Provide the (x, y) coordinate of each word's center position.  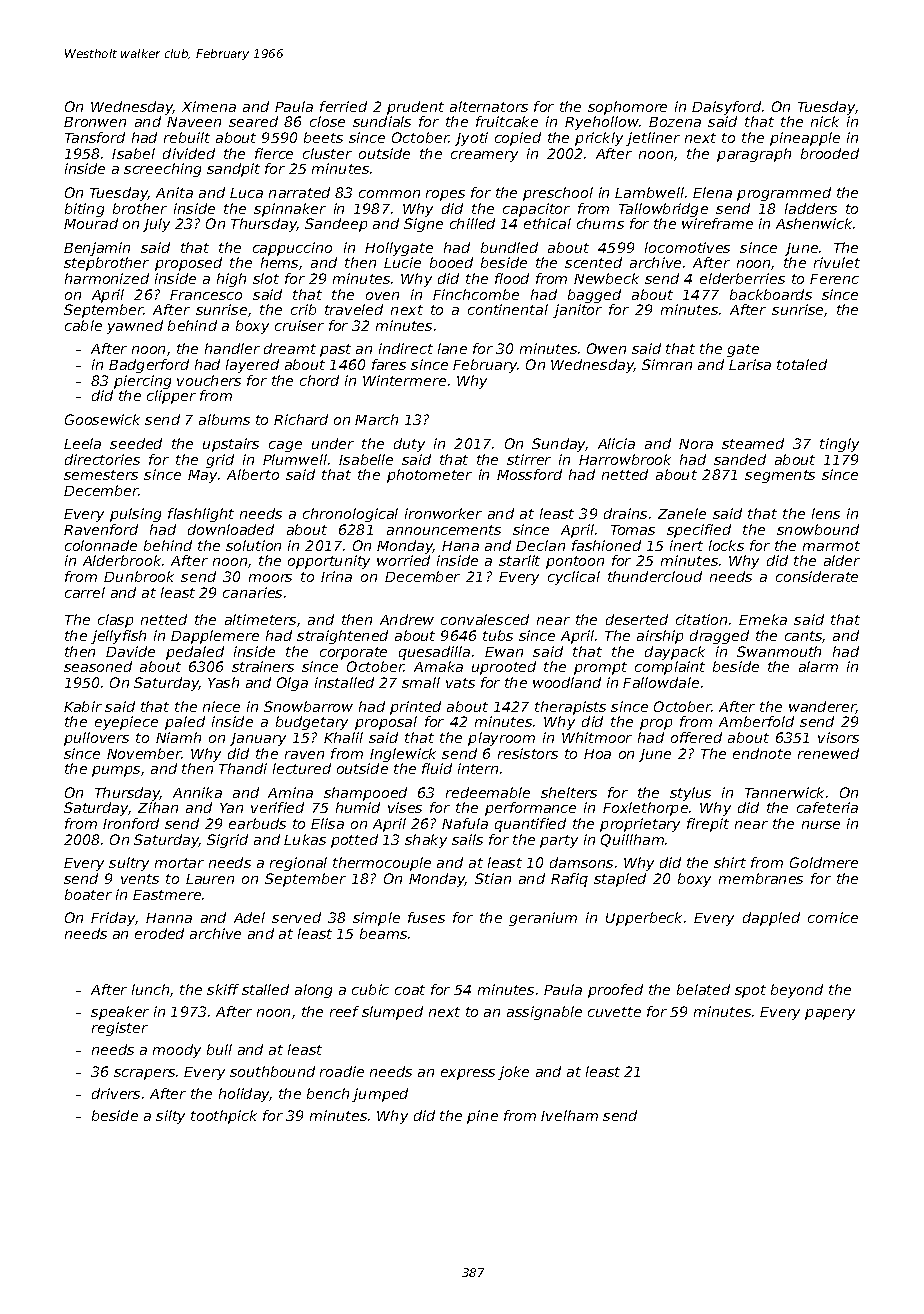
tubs (498, 635)
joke (513, 1073)
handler (232, 348)
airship (660, 637)
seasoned (98, 666)
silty (170, 1117)
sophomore (627, 108)
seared (253, 121)
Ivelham (569, 1115)
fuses (426, 917)
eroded (159, 933)
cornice (833, 917)
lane (452, 348)
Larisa (750, 364)
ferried (343, 106)
